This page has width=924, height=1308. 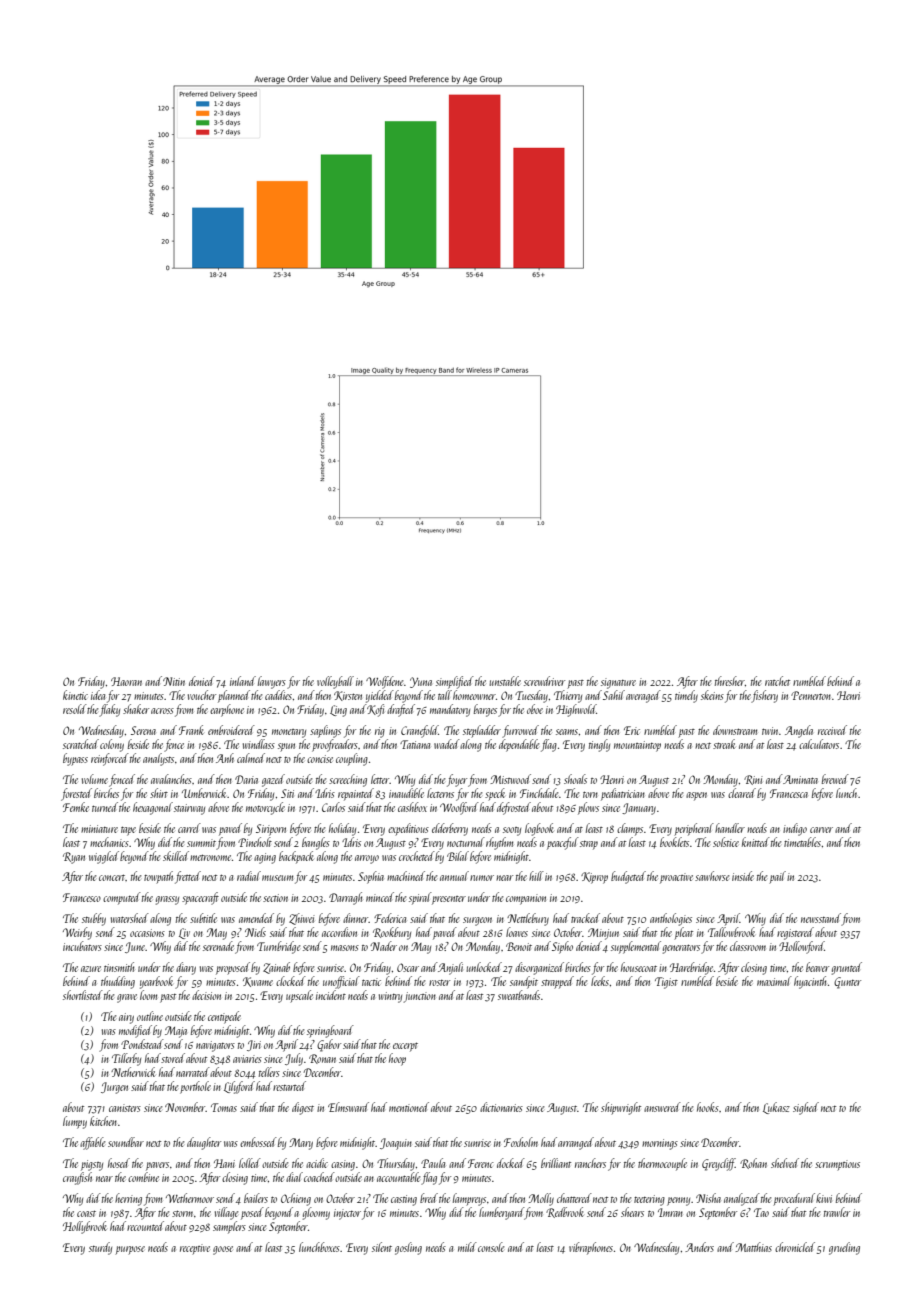 What do you see at coordinates (126, 681) in the page?
I see `Haoran` at bounding box center [126, 681].
